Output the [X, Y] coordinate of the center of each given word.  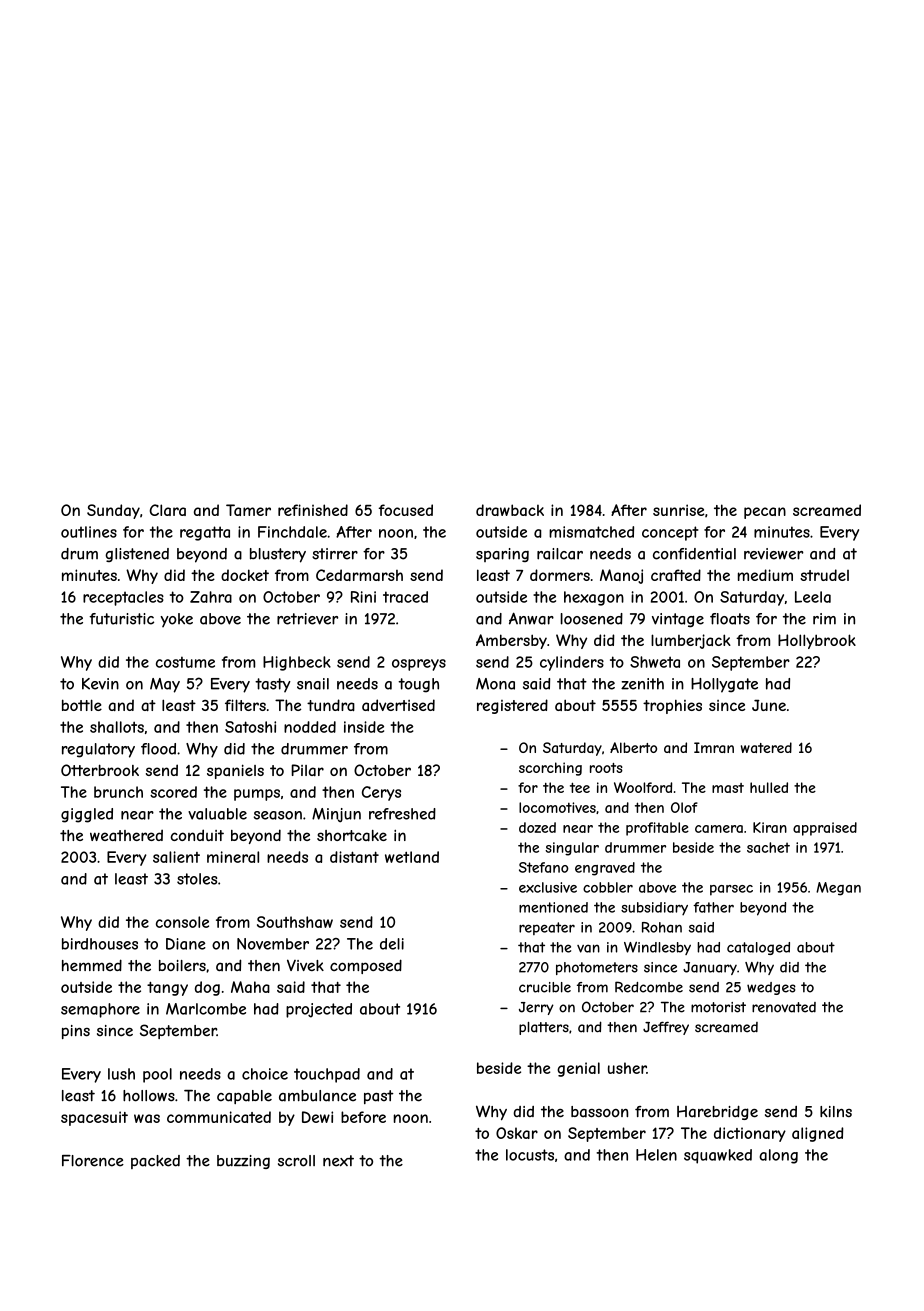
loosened [591, 619]
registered [512, 706]
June [769, 705]
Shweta [655, 662]
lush [121, 1074]
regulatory [98, 750]
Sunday [113, 511]
